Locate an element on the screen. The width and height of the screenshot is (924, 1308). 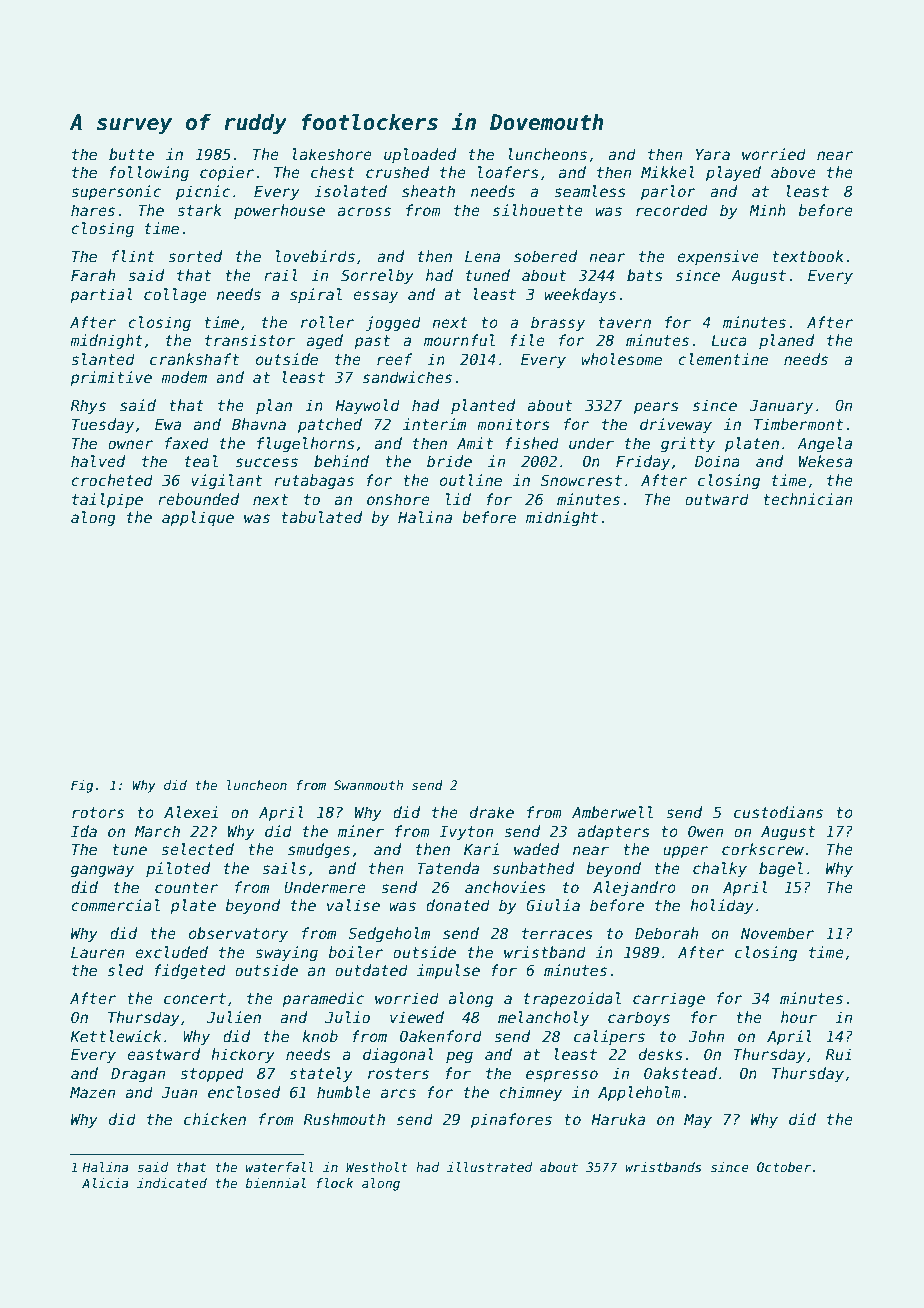
selected is located at coordinates (197, 849).
